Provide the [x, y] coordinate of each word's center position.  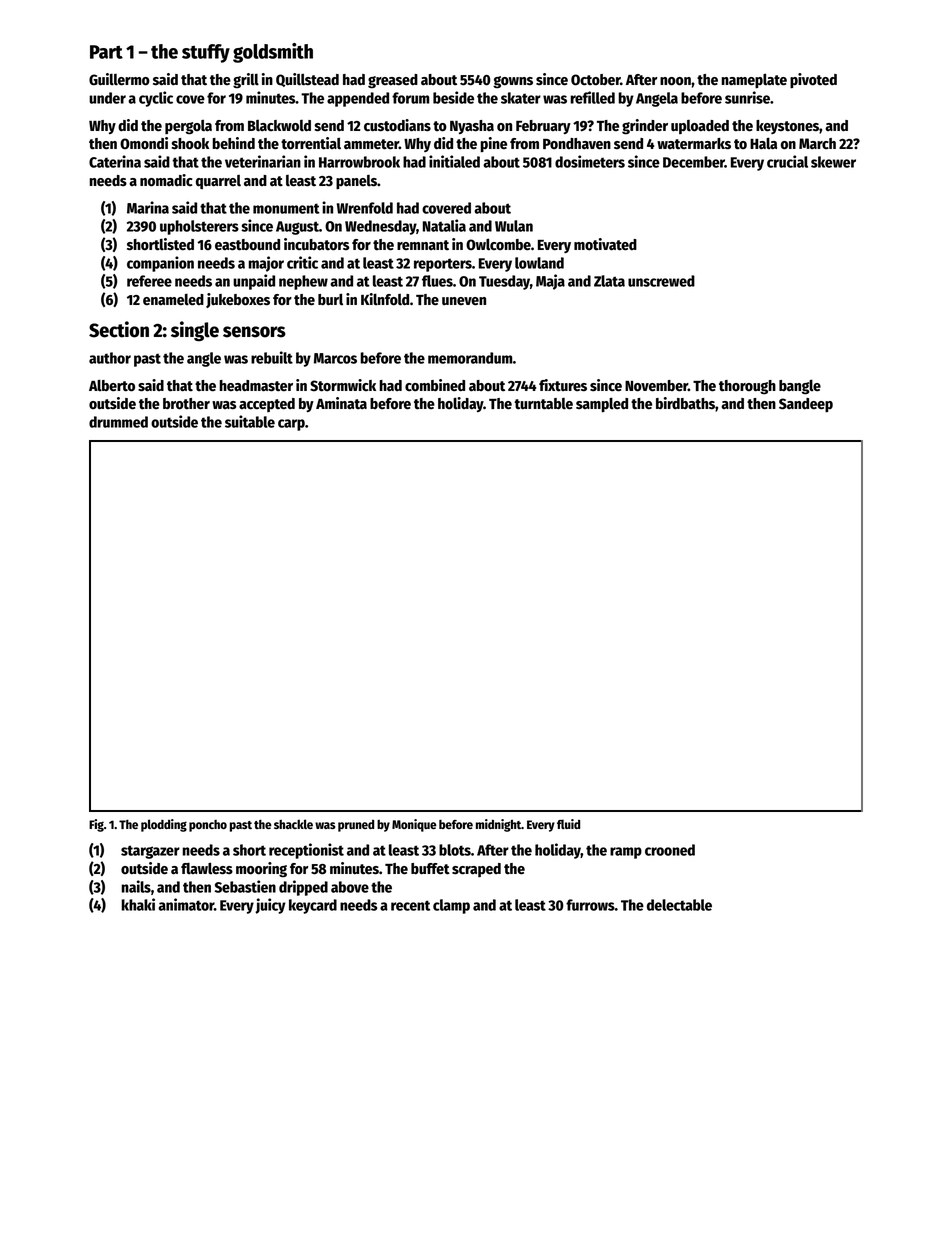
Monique [414, 825]
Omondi [144, 143]
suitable [250, 421]
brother [186, 404]
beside [453, 97]
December [694, 162]
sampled [602, 405]
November [656, 386]
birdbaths [685, 403]
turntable [544, 404]
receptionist [306, 851]
